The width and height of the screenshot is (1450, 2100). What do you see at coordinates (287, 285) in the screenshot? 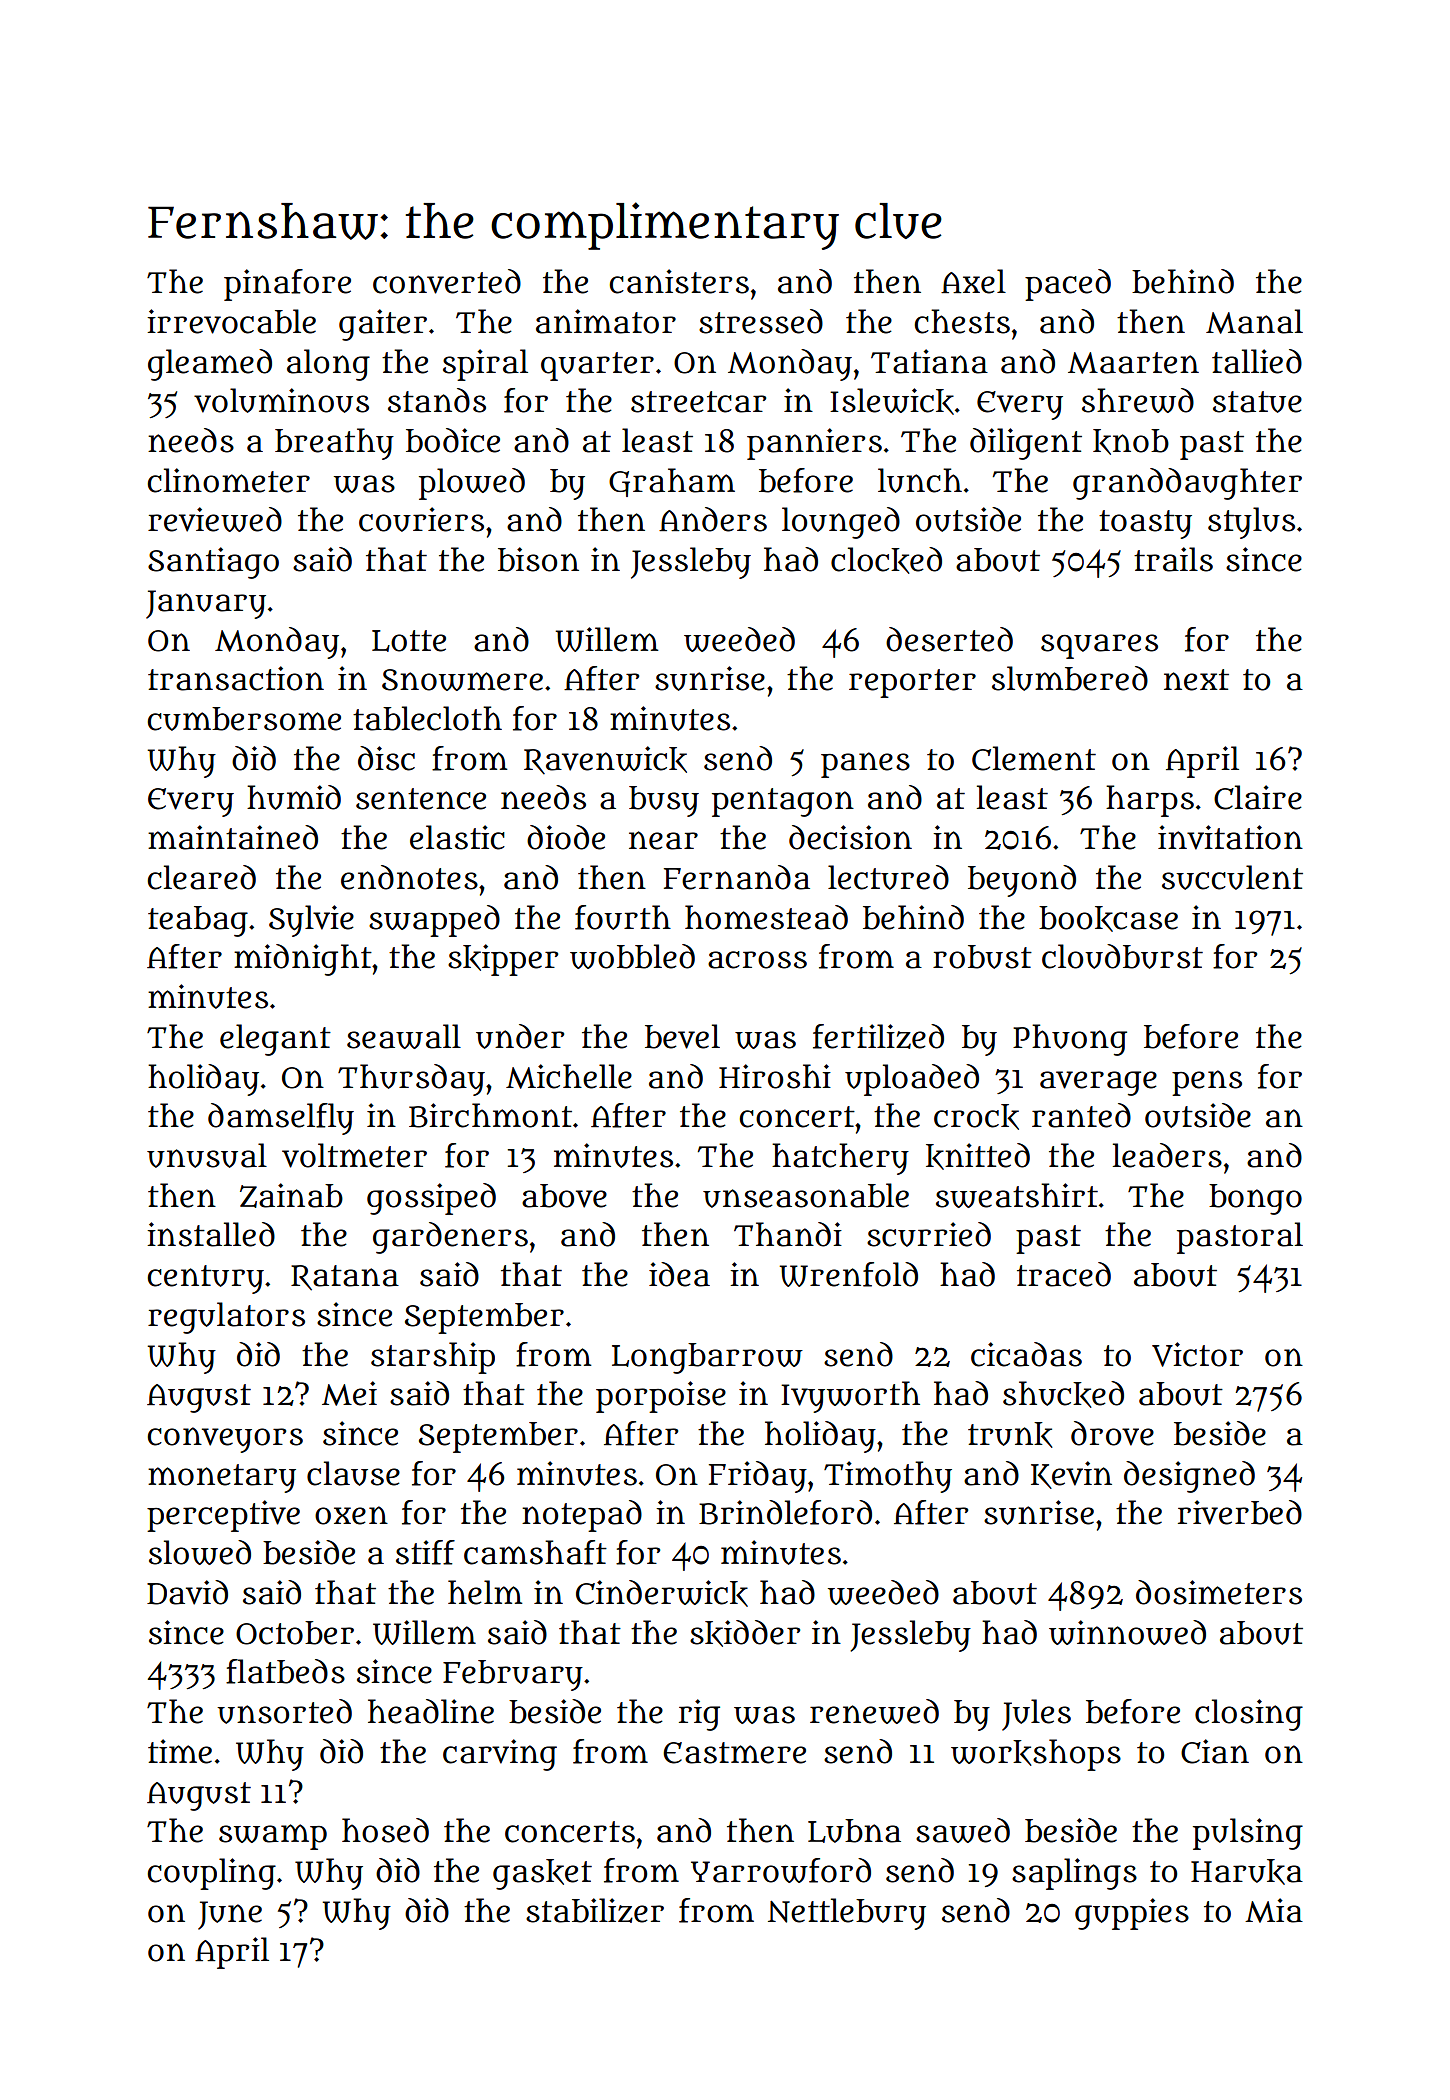
I see `pinafore` at bounding box center [287, 285].
